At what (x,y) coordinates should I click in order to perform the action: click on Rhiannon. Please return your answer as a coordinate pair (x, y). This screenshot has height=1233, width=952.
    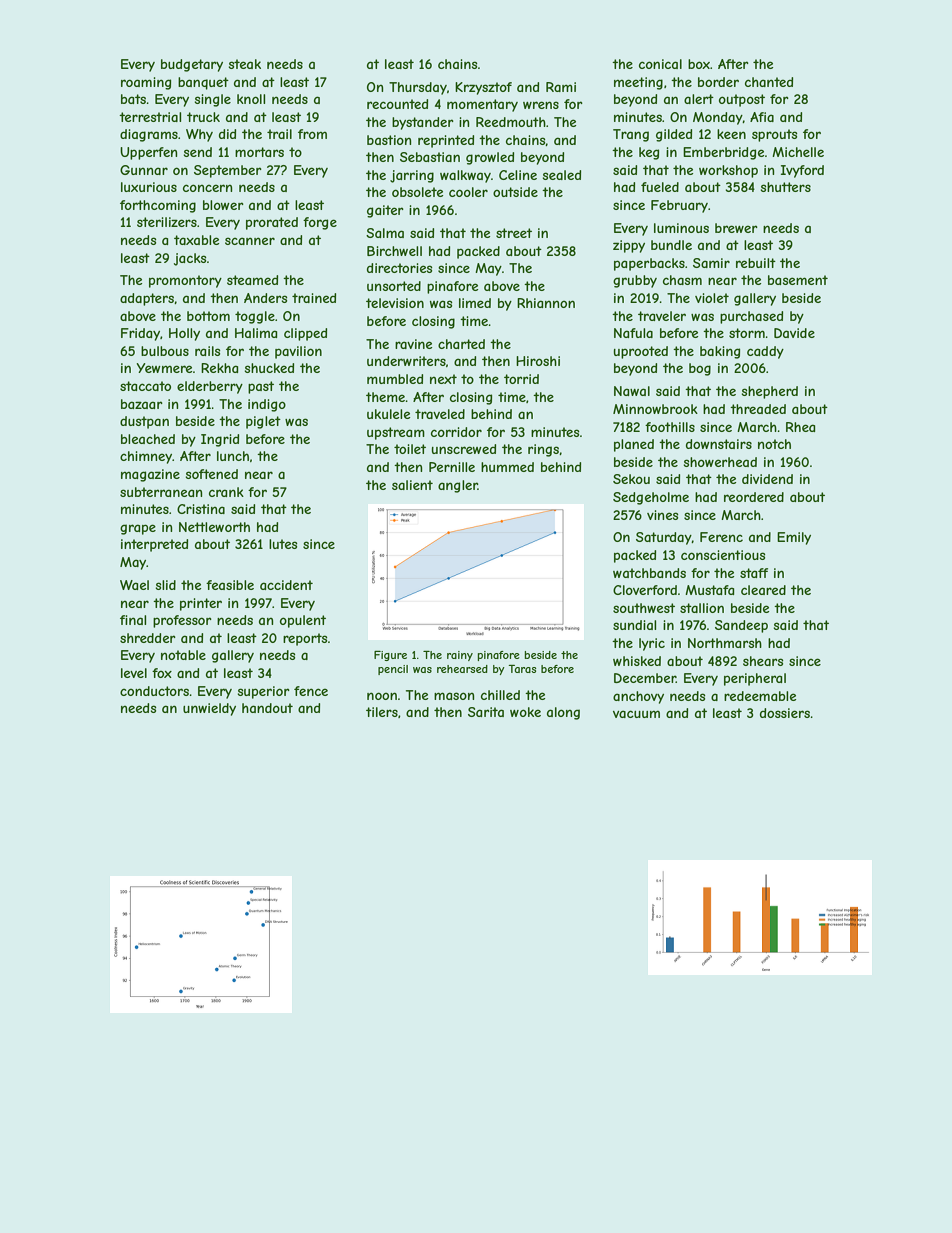
    Looking at the image, I should click on (546, 303).
